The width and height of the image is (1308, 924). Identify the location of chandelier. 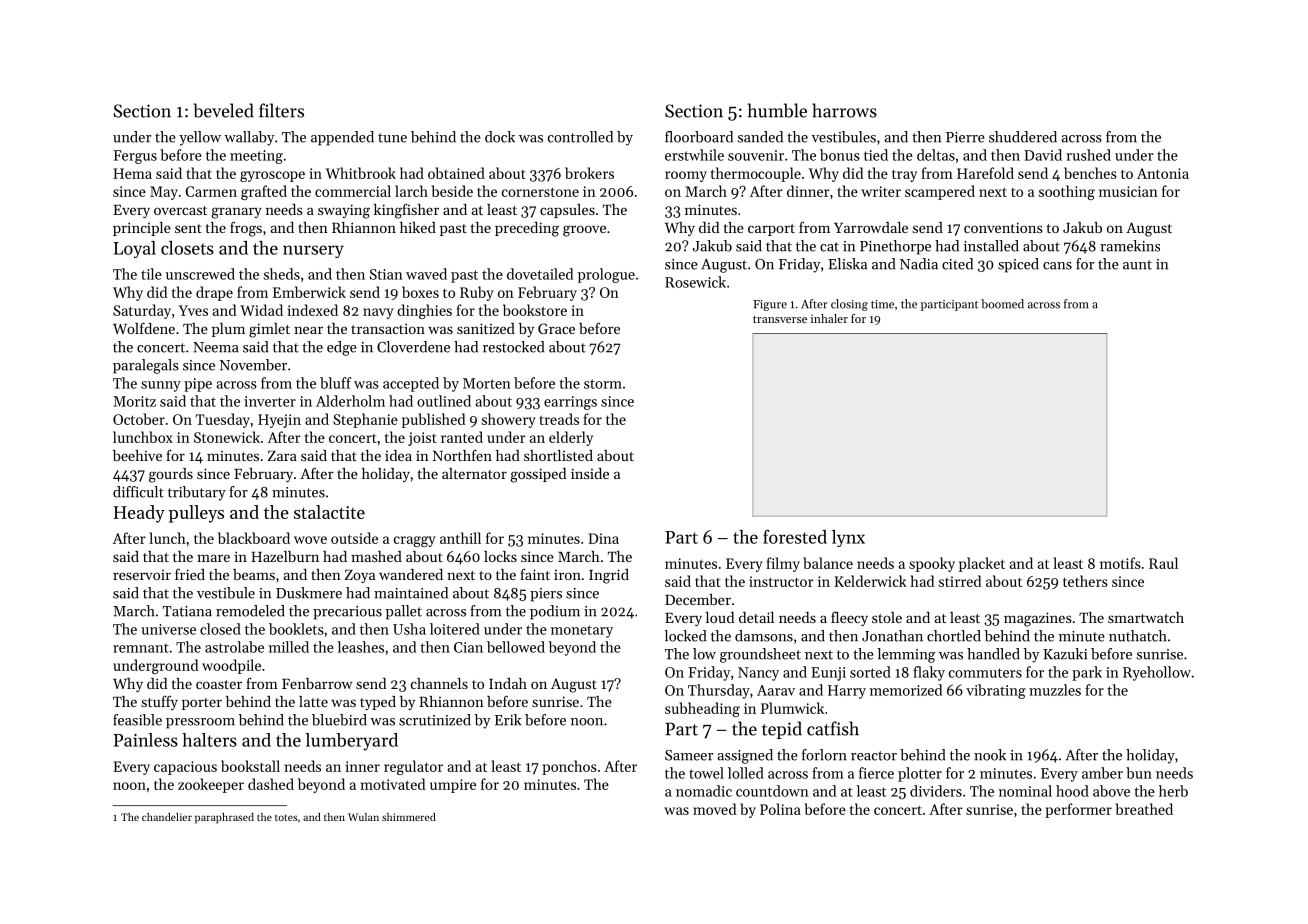
(167, 817).
